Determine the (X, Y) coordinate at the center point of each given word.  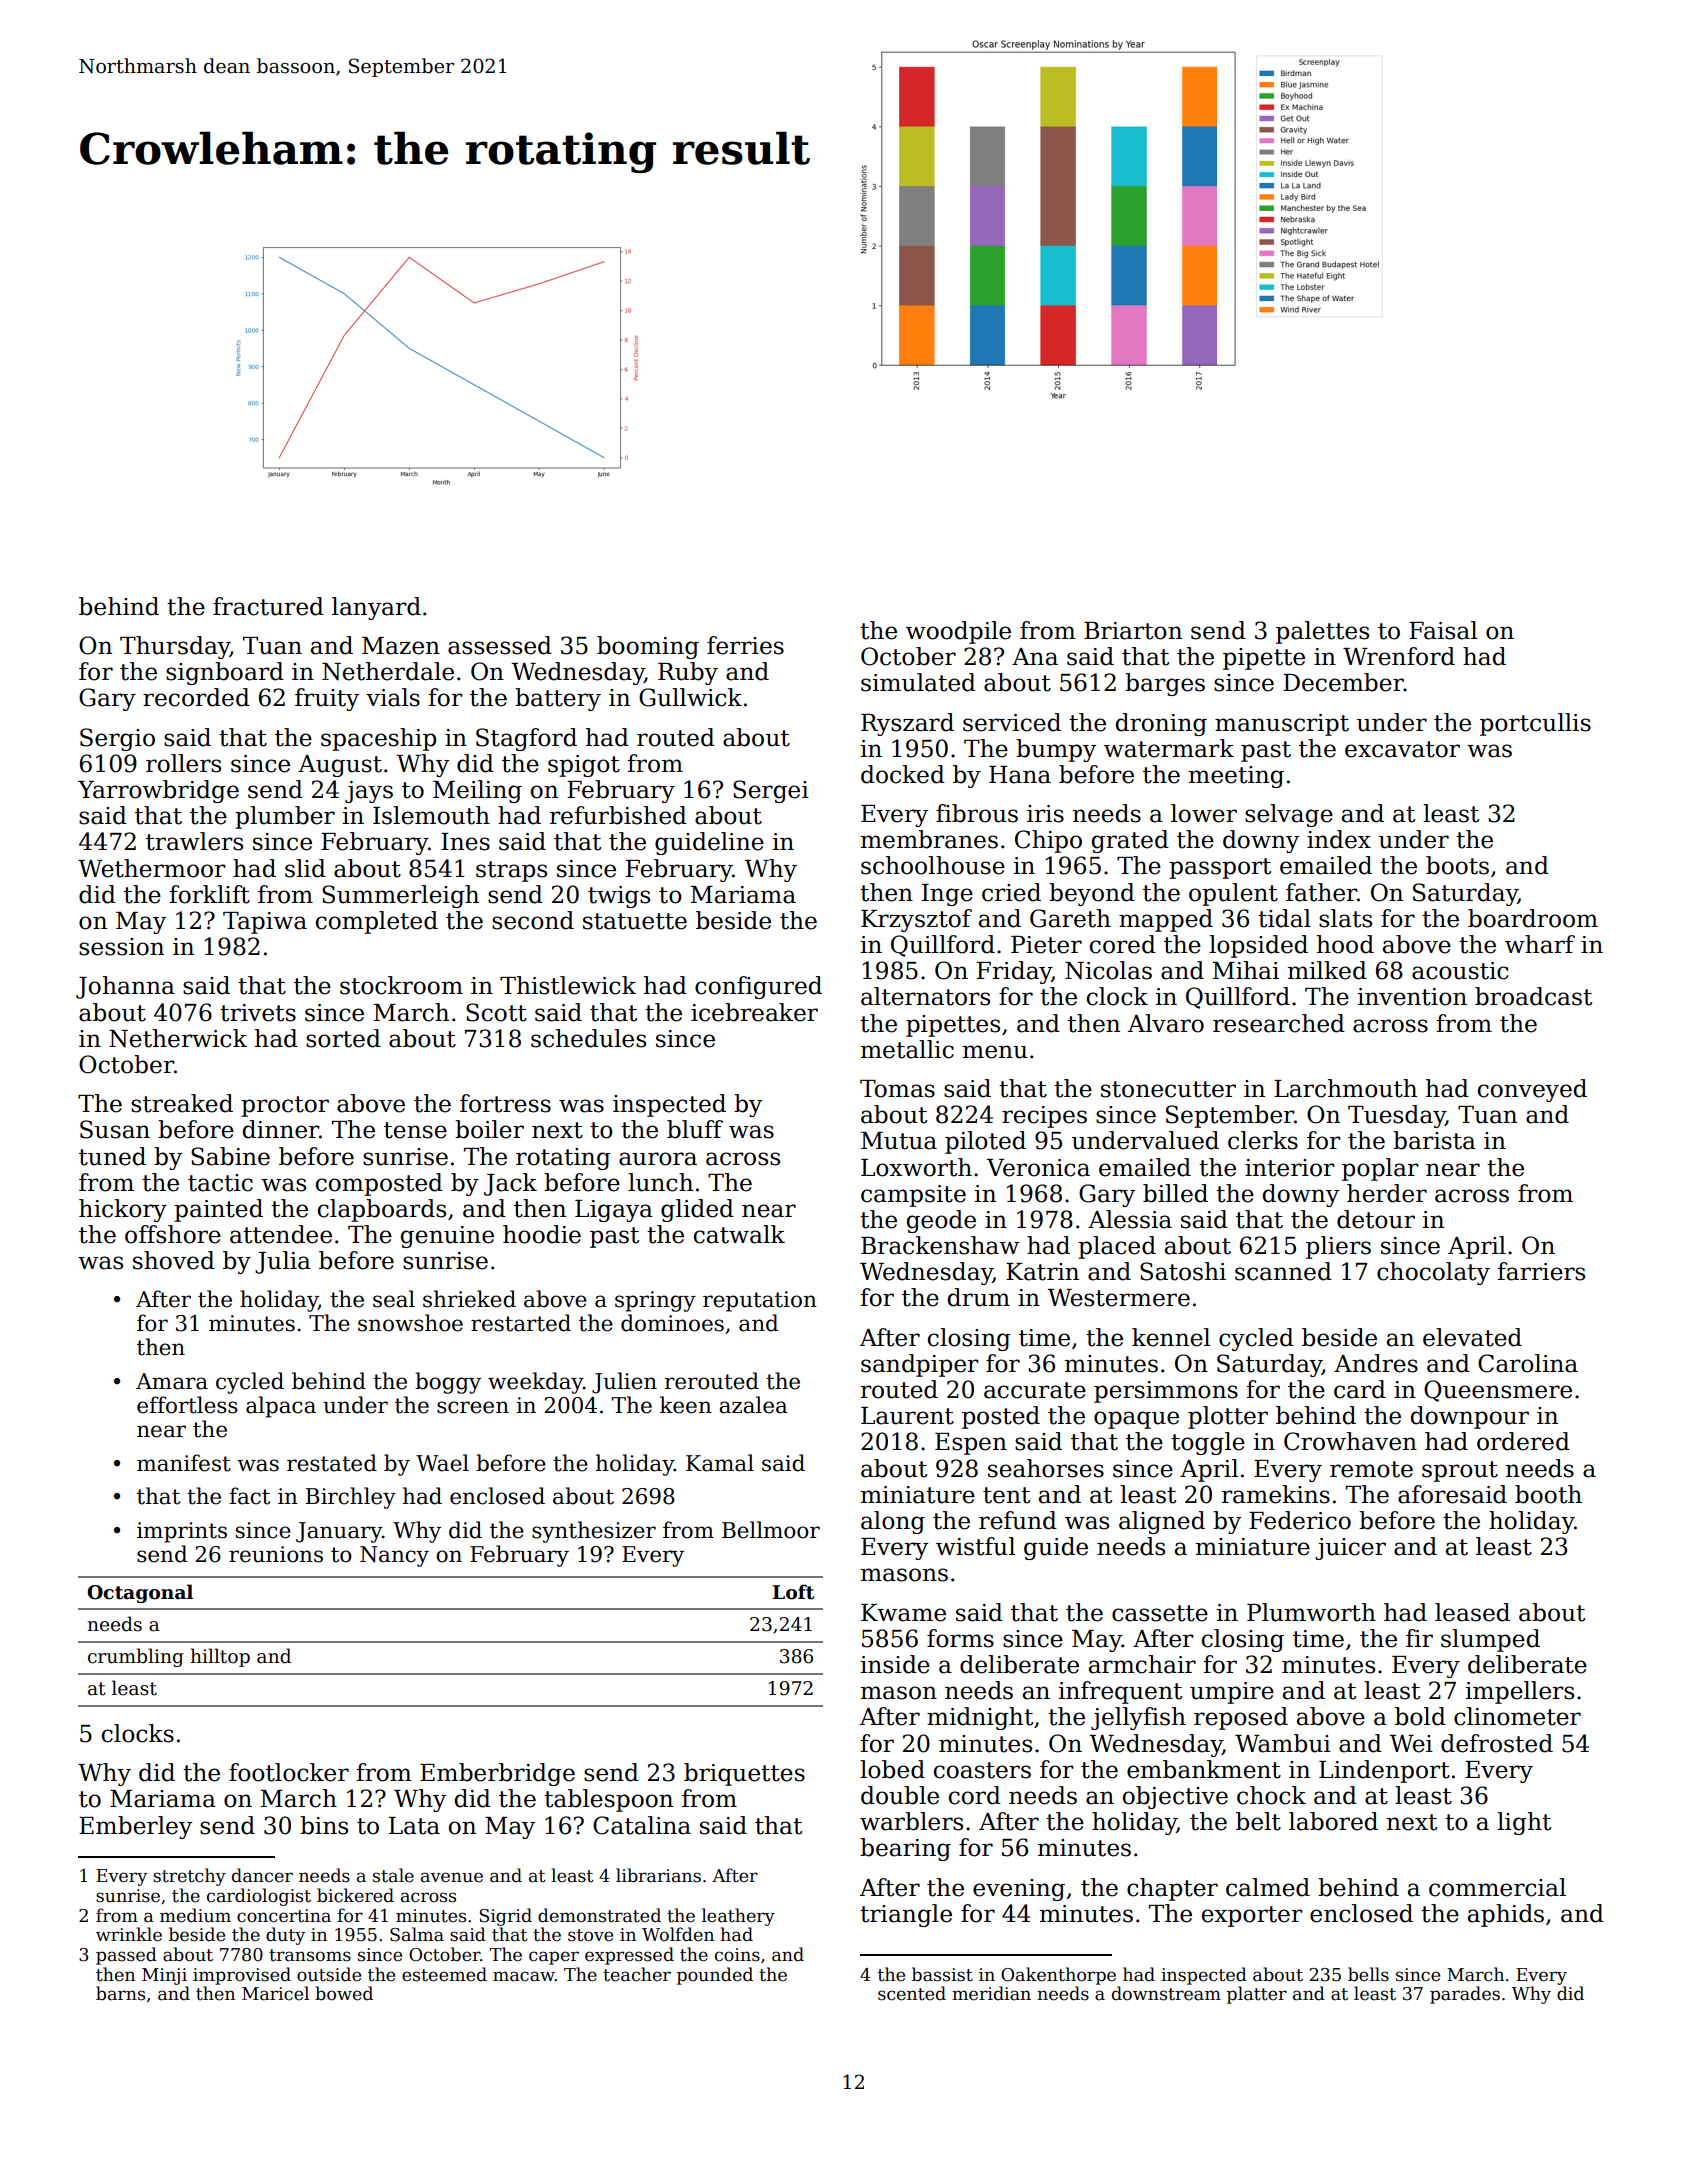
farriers (1541, 1271)
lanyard (376, 608)
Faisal (1443, 630)
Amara (172, 1381)
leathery (738, 1917)
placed (1117, 1247)
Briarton (1133, 631)
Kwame (903, 1613)
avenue (452, 1877)
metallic (907, 1049)
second (533, 920)
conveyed (1532, 1090)
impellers (1520, 1692)
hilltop (220, 1657)
